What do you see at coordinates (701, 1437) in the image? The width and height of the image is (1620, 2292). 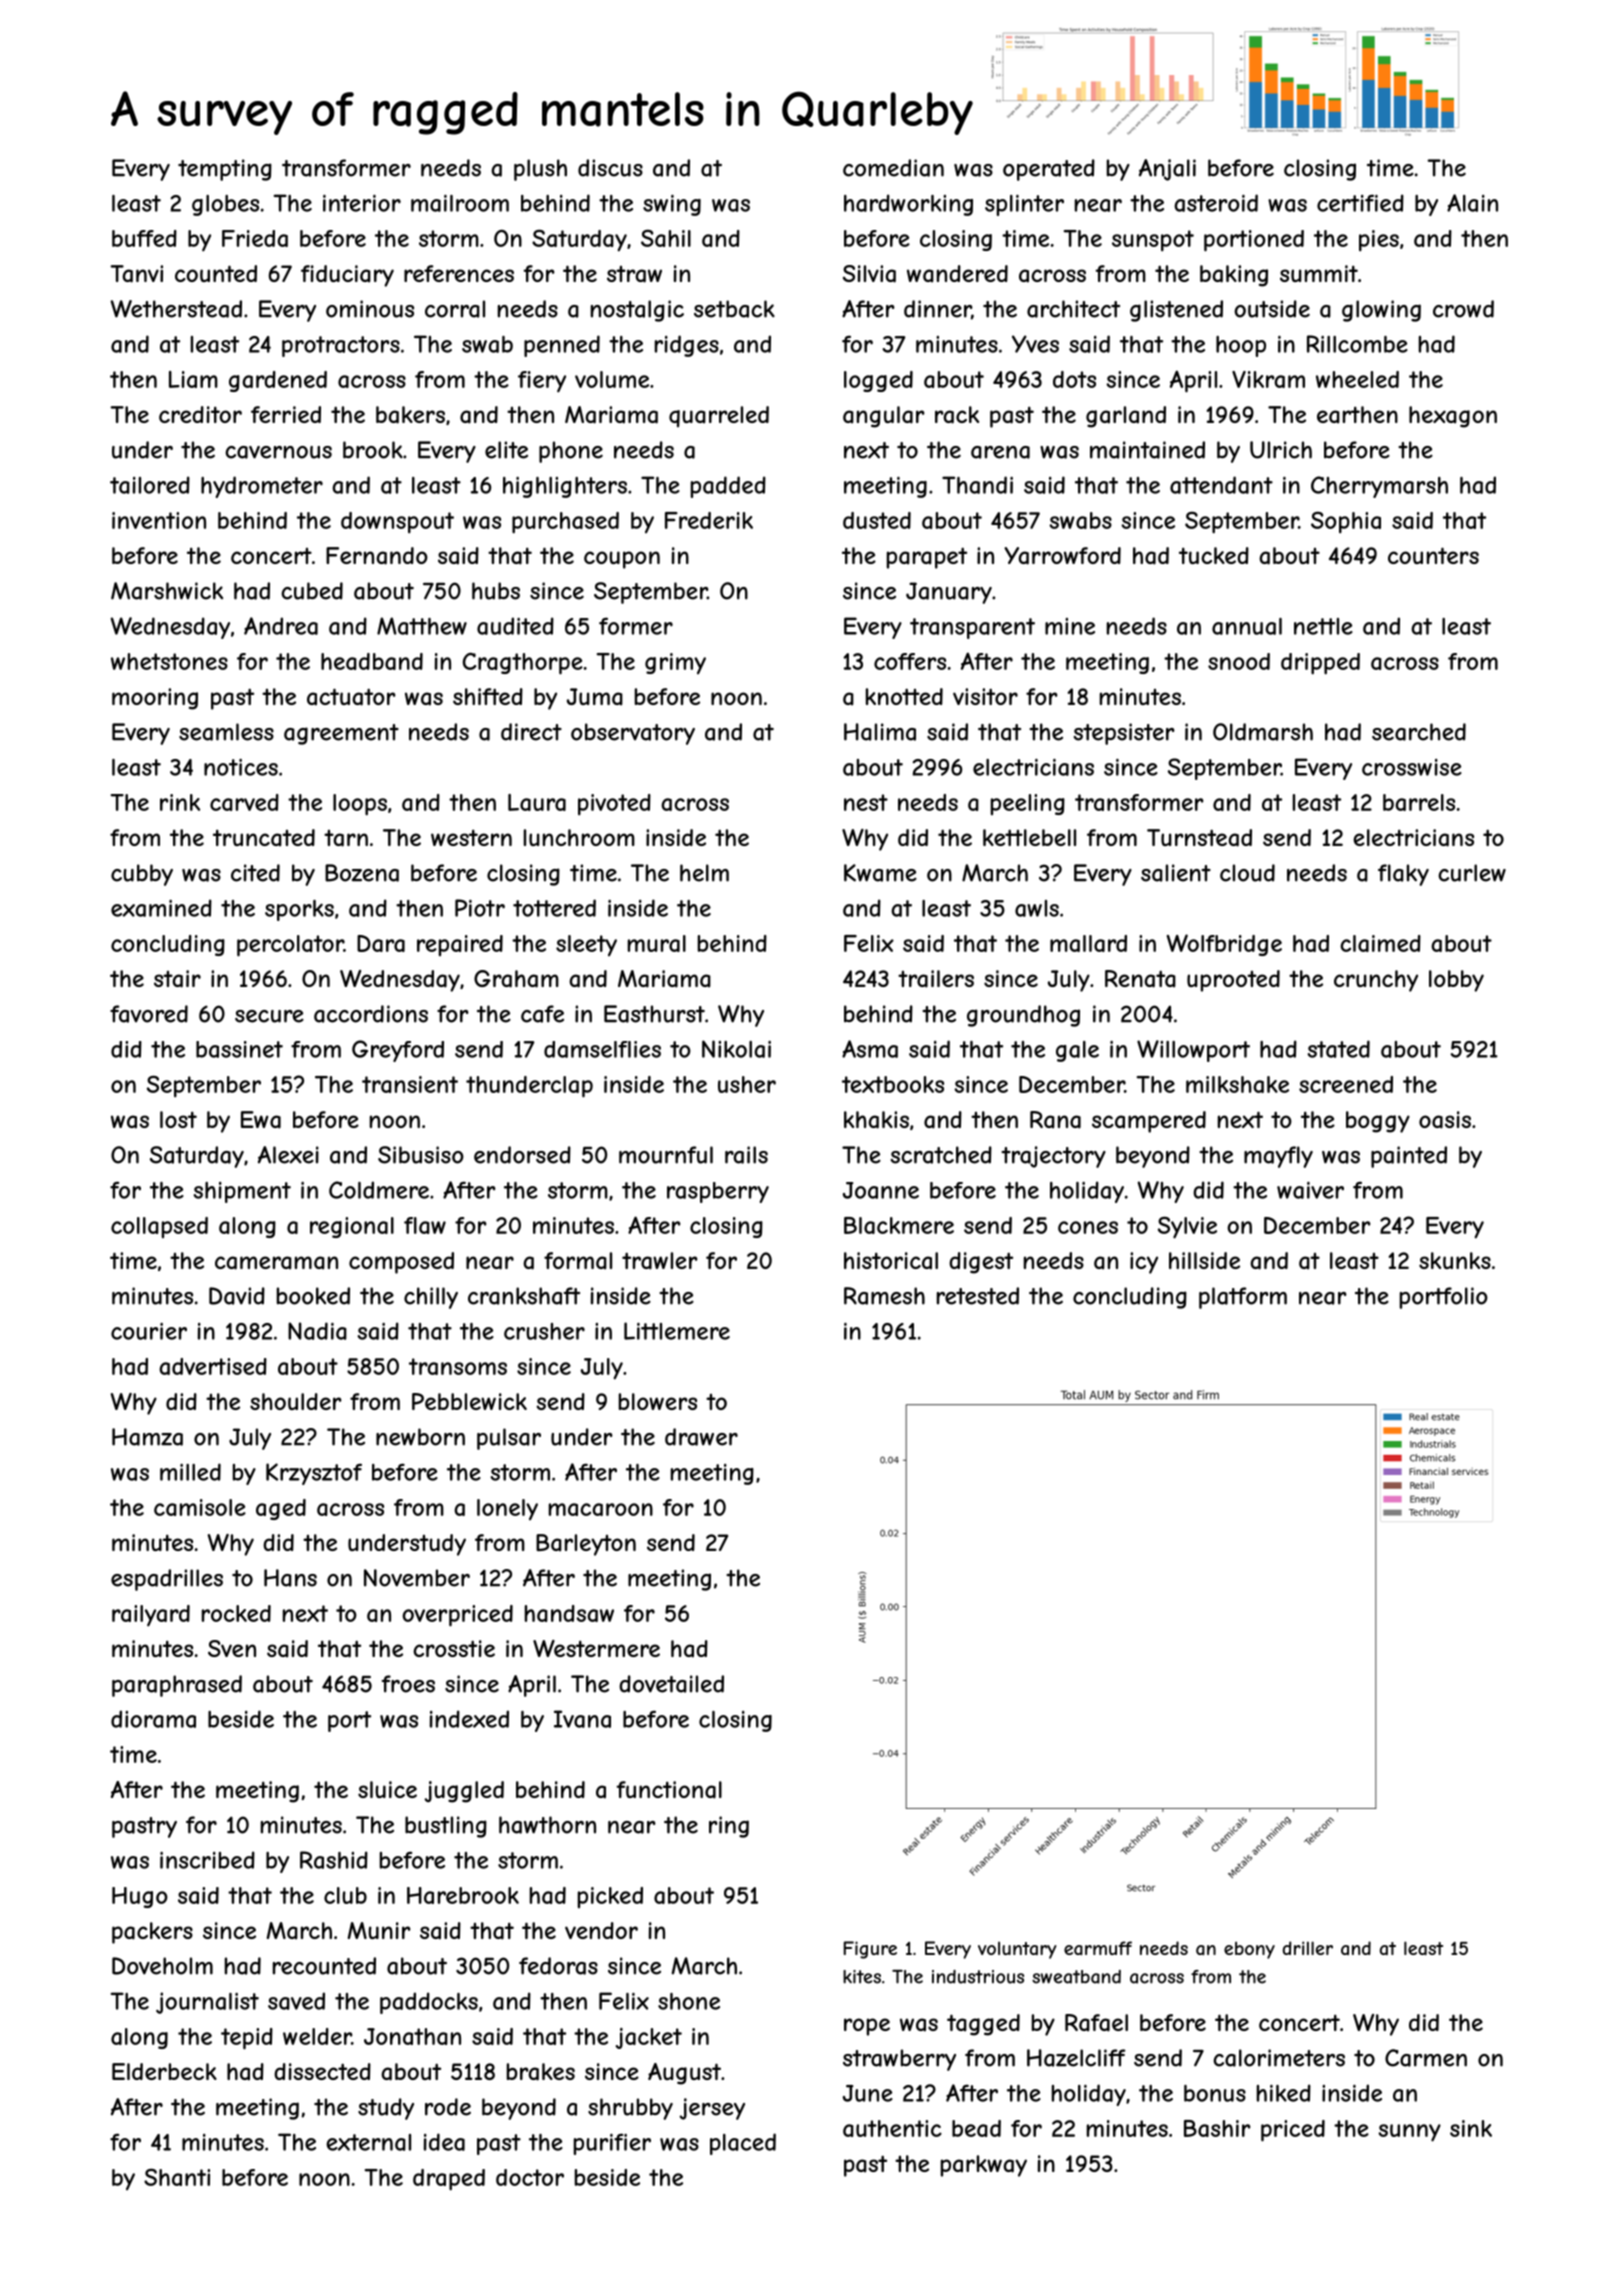 I see `drawer` at bounding box center [701, 1437].
